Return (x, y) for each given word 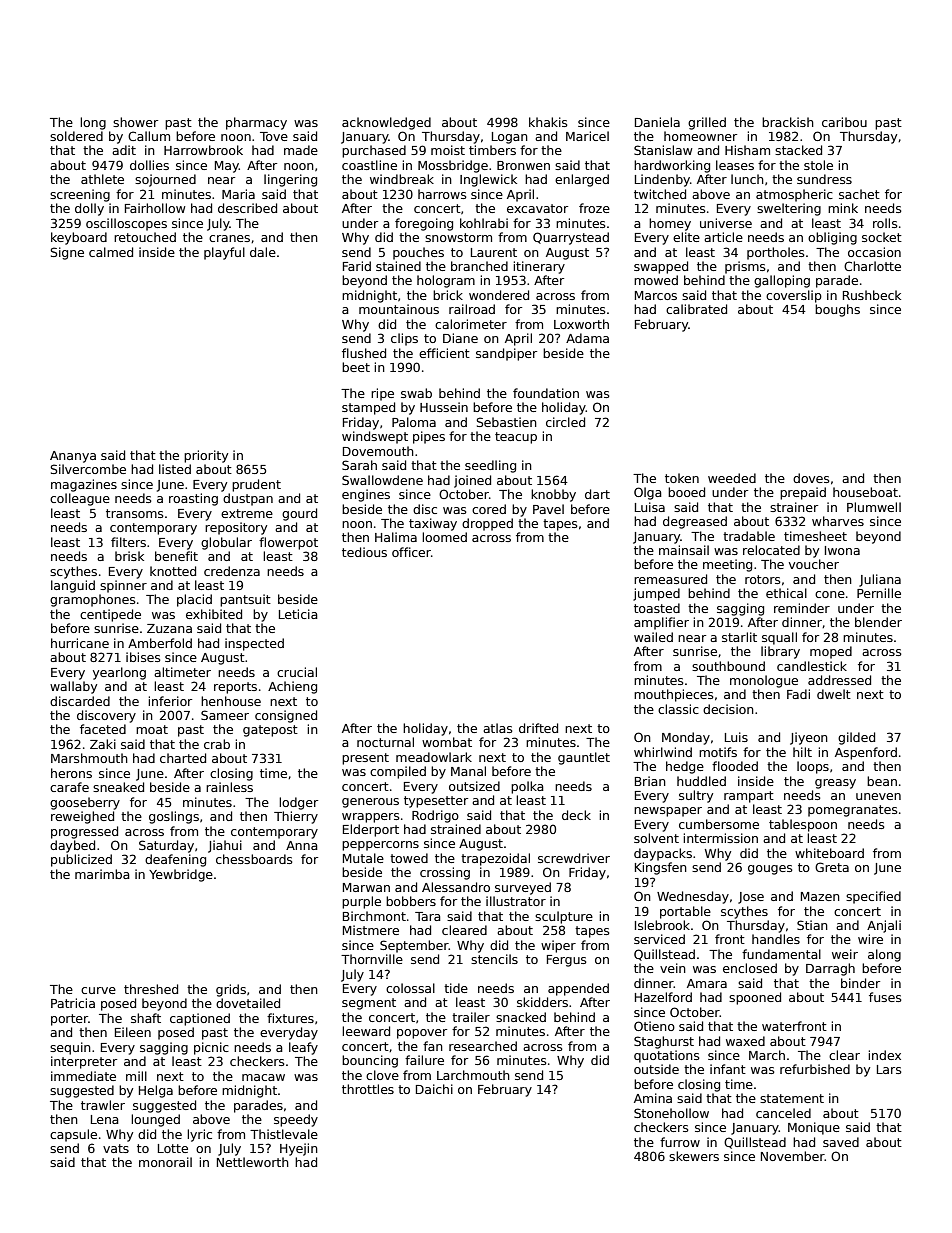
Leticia (298, 614)
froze (594, 208)
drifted (538, 728)
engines (366, 495)
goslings (174, 817)
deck (576, 815)
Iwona (842, 550)
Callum (149, 136)
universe (726, 223)
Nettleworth (253, 1162)
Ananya (73, 457)
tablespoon (803, 825)
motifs (718, 752)
